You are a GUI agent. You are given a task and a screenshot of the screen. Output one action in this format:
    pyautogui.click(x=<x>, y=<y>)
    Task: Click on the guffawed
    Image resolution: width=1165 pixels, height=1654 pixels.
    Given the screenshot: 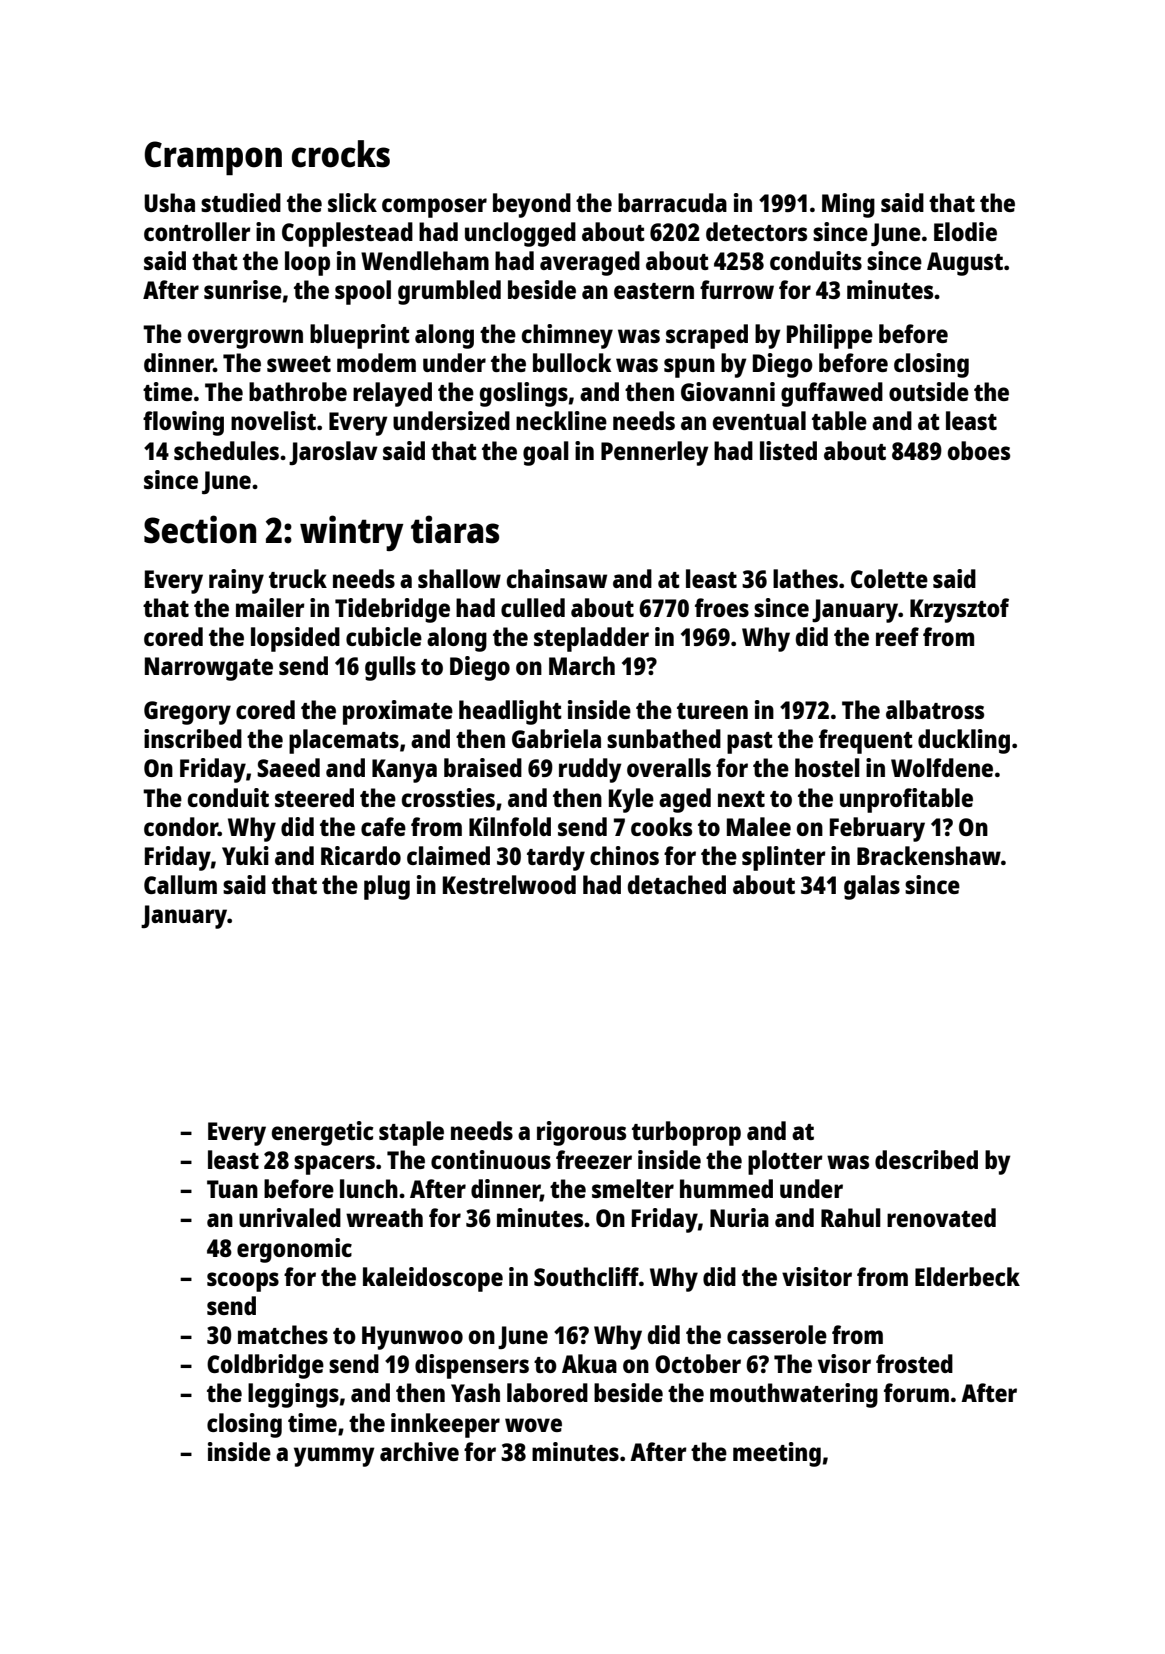 What is the action you would take?
    pyautogui.click(x=832, y=394)
